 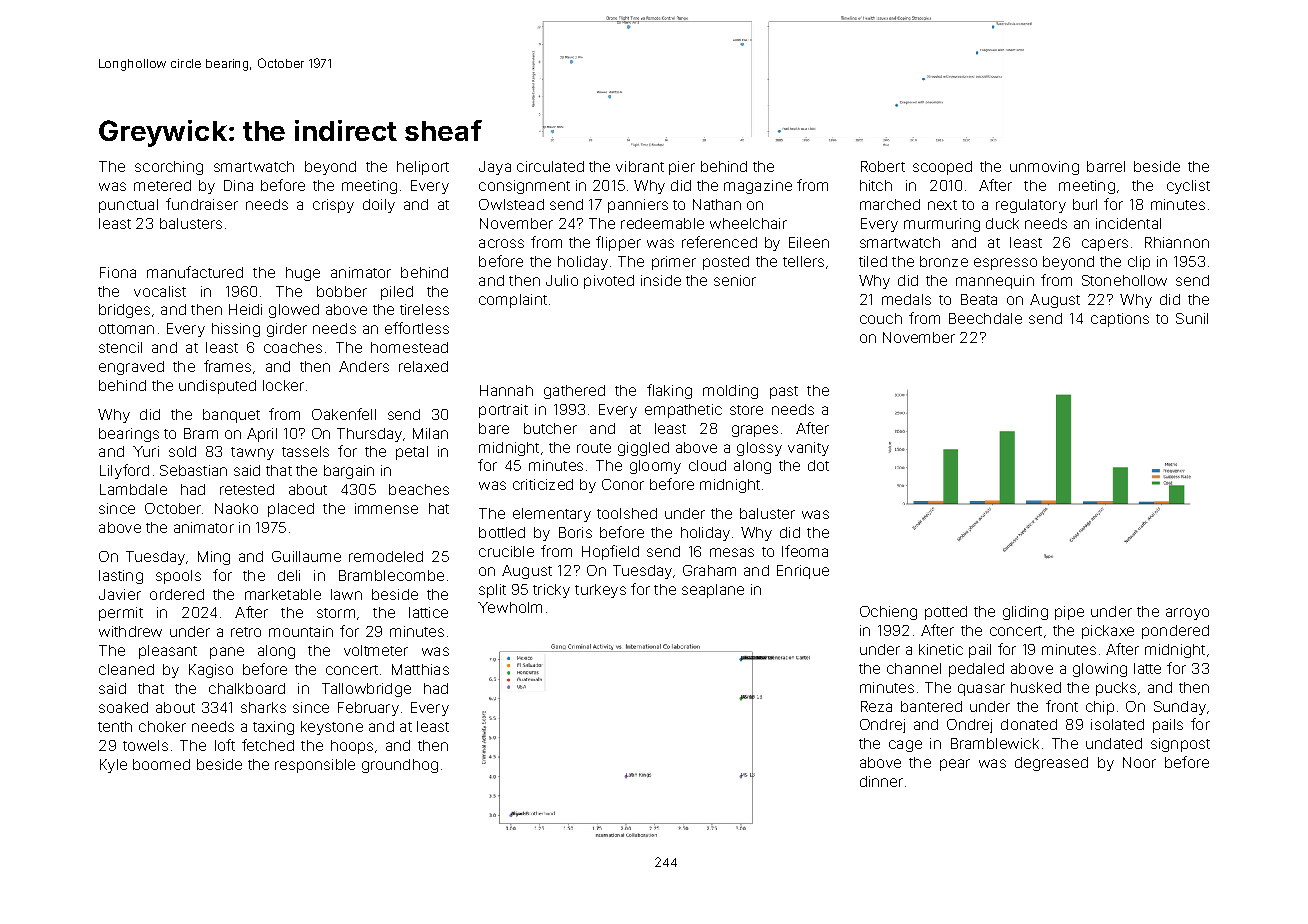 I want to click on dinner, so click(x=881, y=781).
